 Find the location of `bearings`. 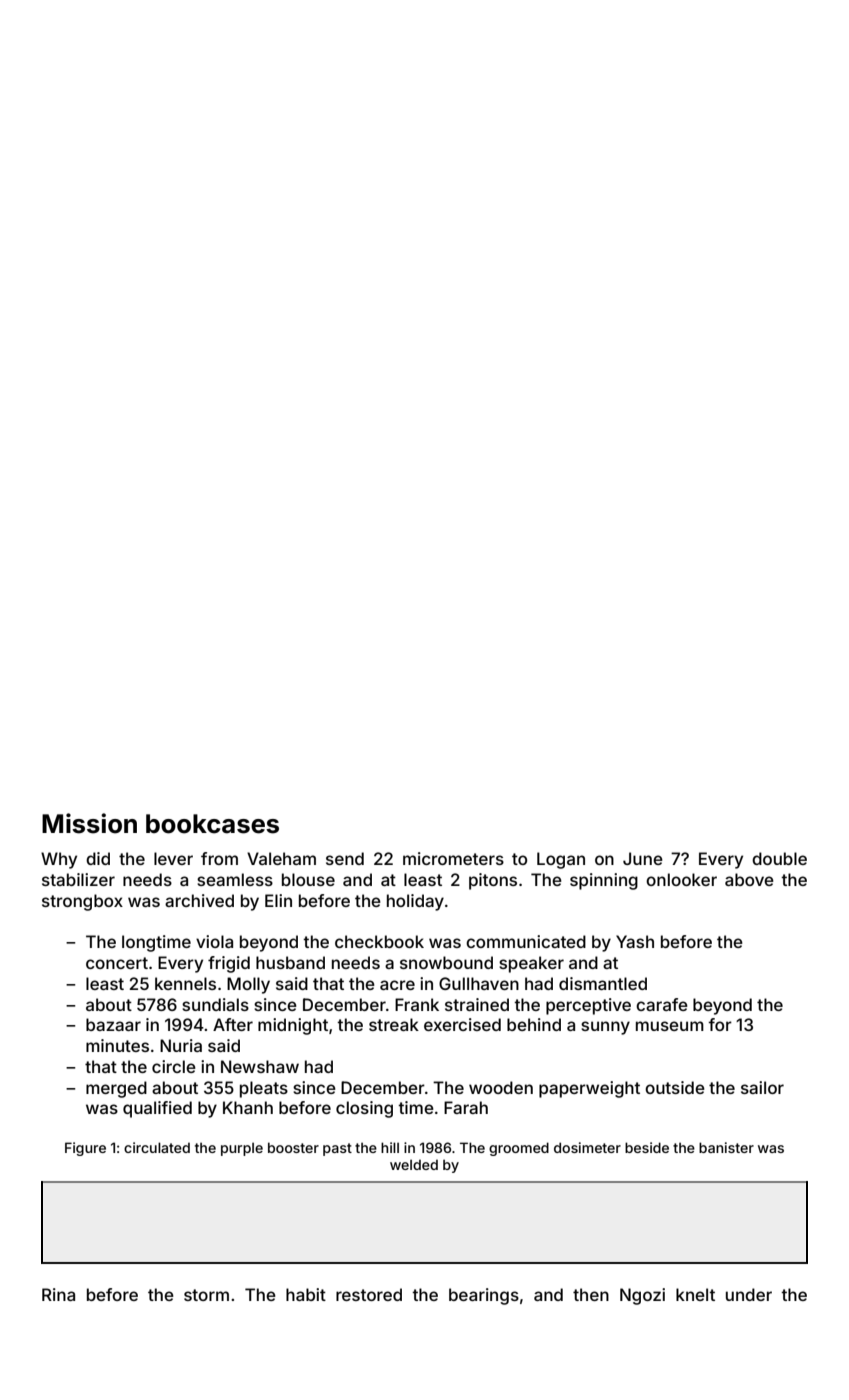

bearings is located at coordinates (484, 1296).
